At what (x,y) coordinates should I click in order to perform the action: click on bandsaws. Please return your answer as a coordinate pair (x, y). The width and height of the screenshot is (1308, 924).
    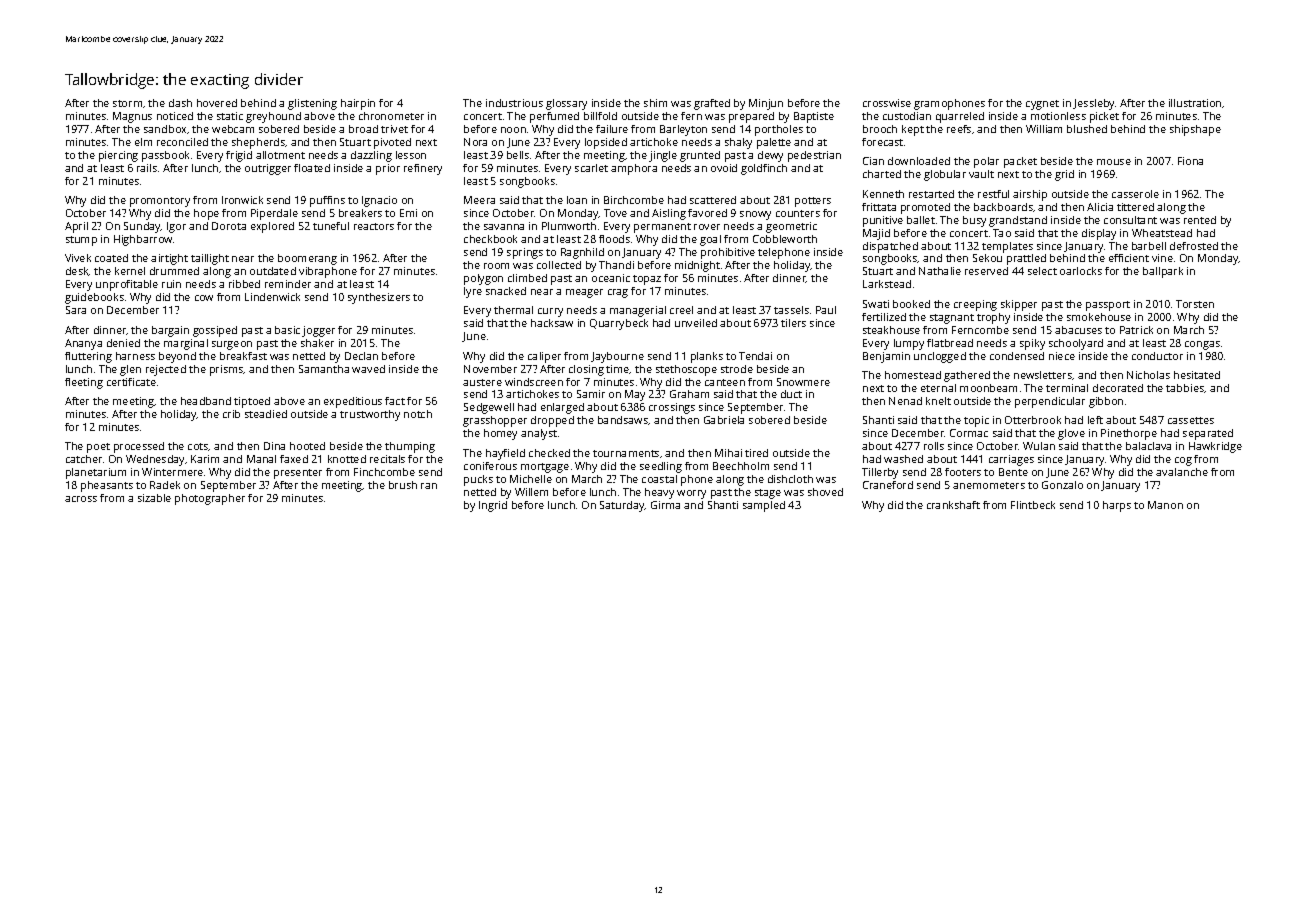
    Looking at the image, I should click on (623, 420).
